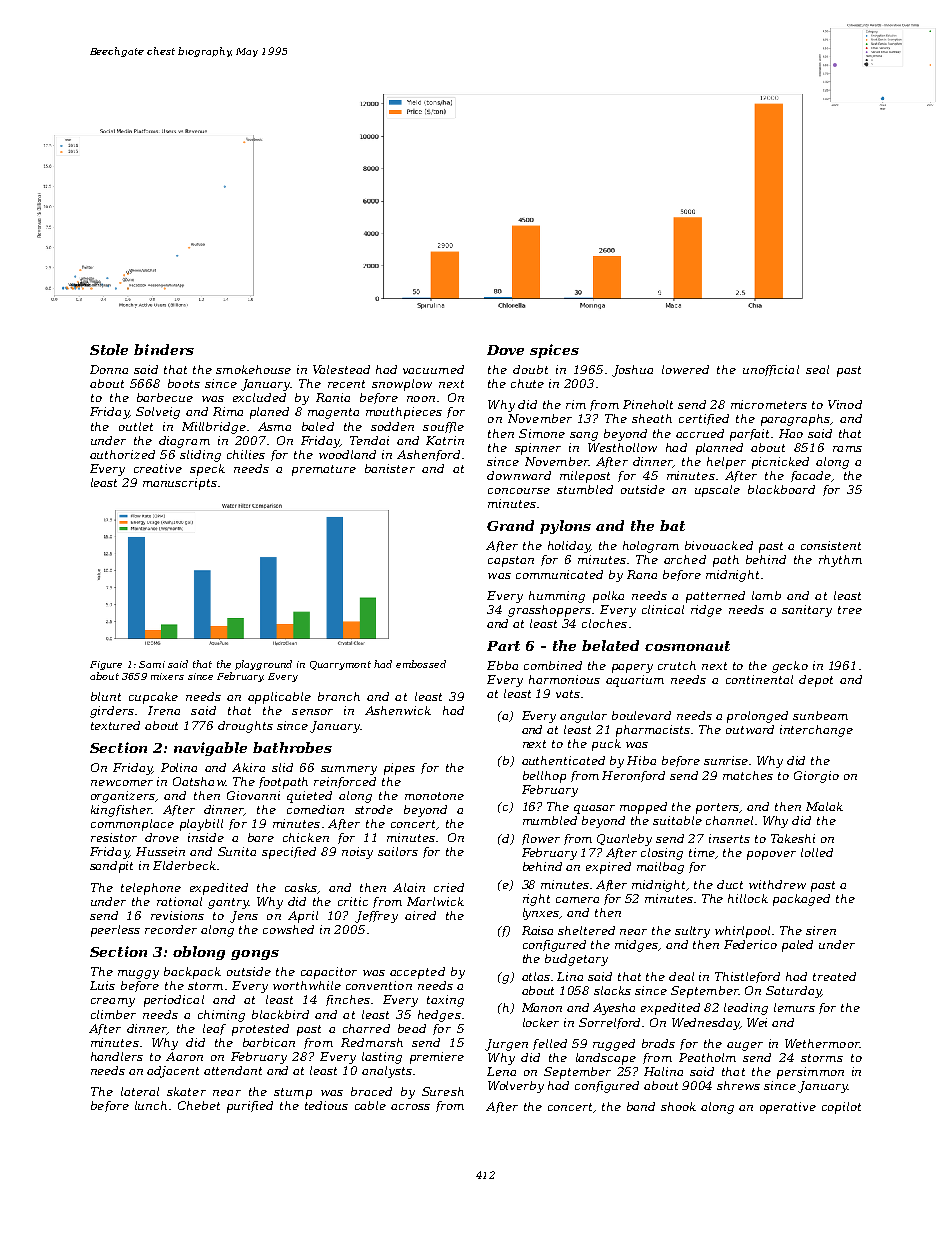 The height and width of the screenshot is (1233, 952). What do you see at coordinates (749, 435) in the screenshot?
I see `parfait` at bounding box center [749, 435].
